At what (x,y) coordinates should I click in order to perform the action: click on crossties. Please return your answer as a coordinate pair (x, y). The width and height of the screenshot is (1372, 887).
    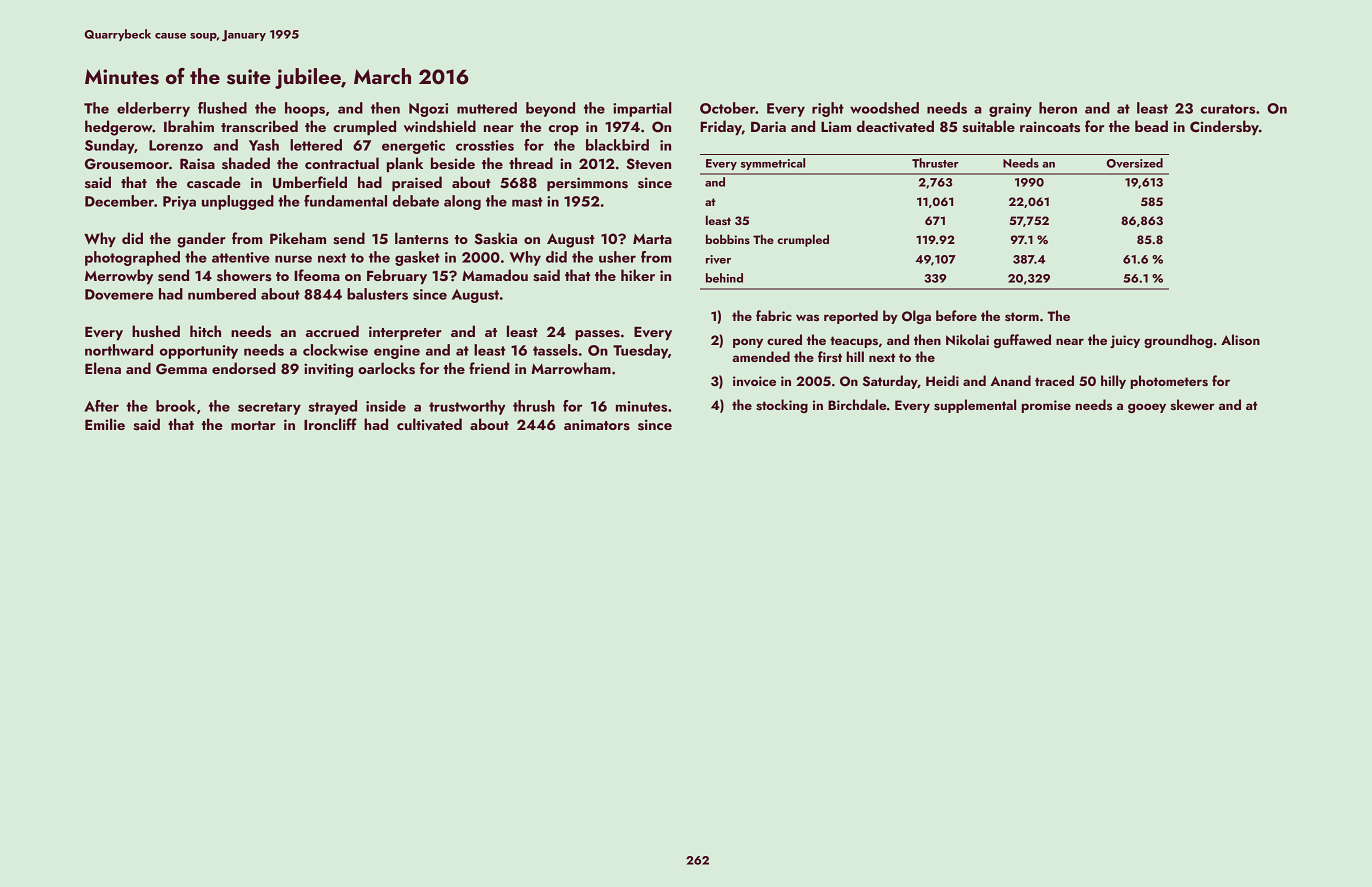
    Looking at the image, I should click on (485, 145).
